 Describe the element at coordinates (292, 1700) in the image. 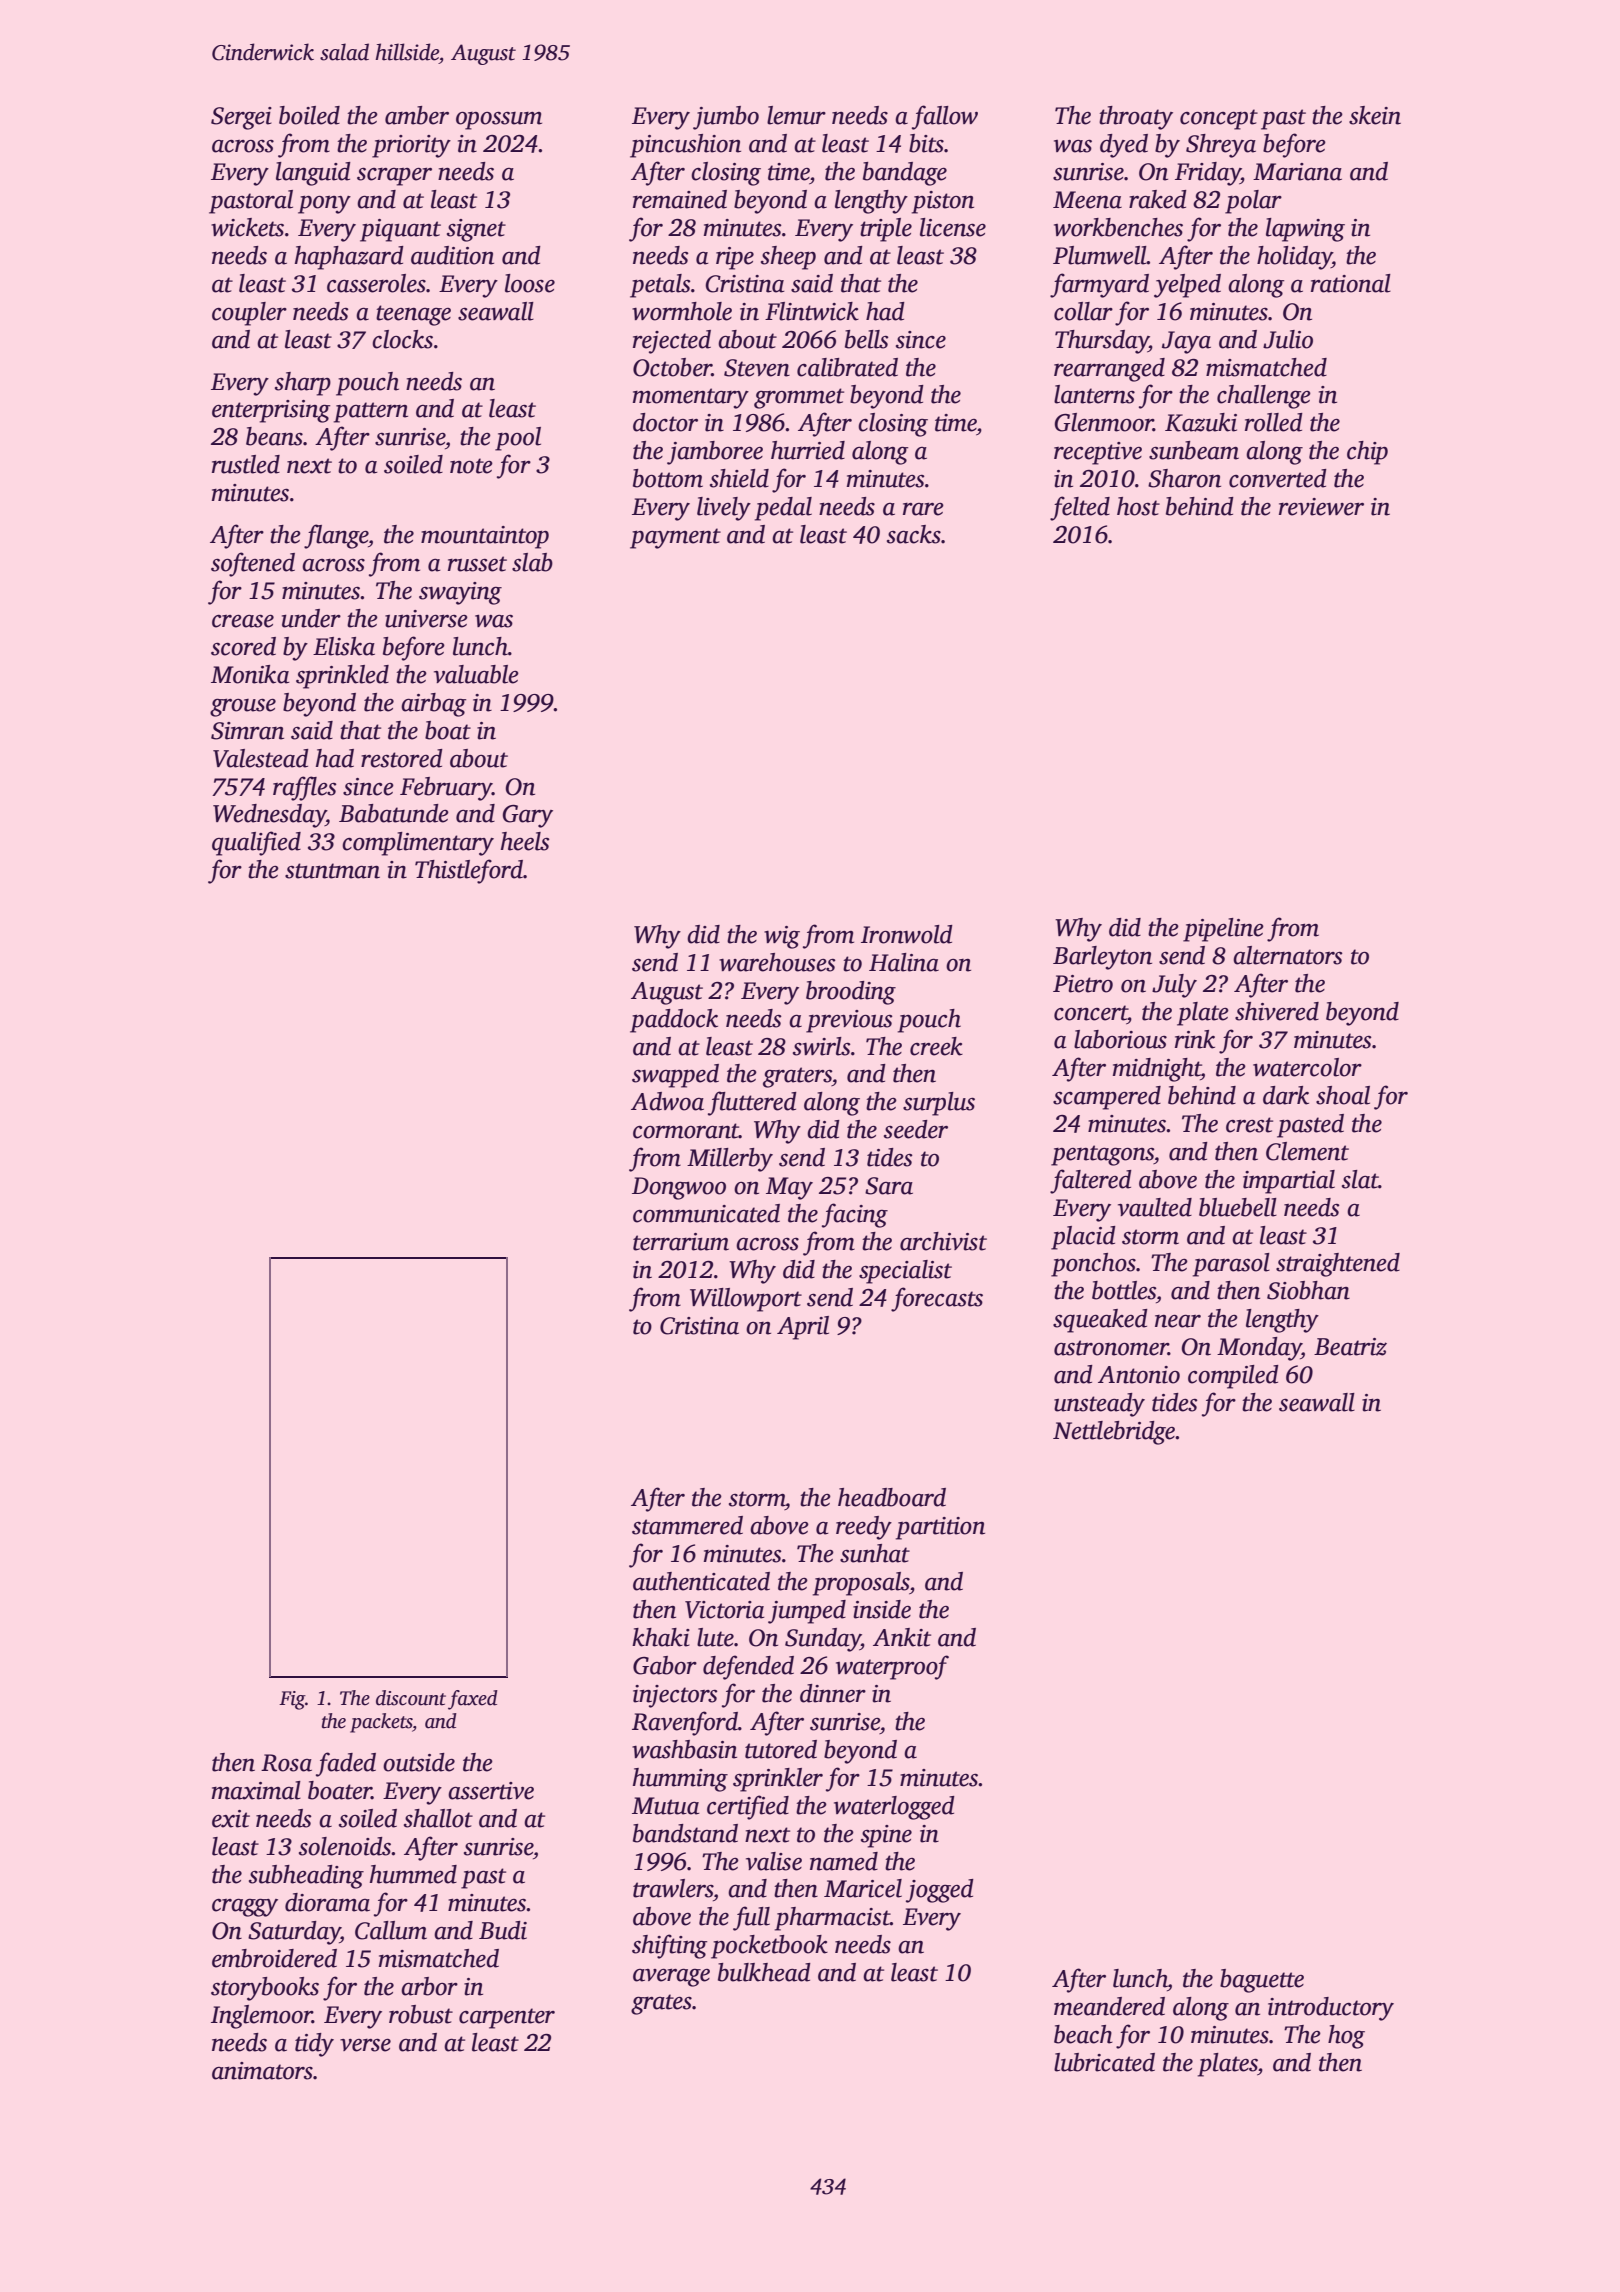

I see `Fig` at that location.
